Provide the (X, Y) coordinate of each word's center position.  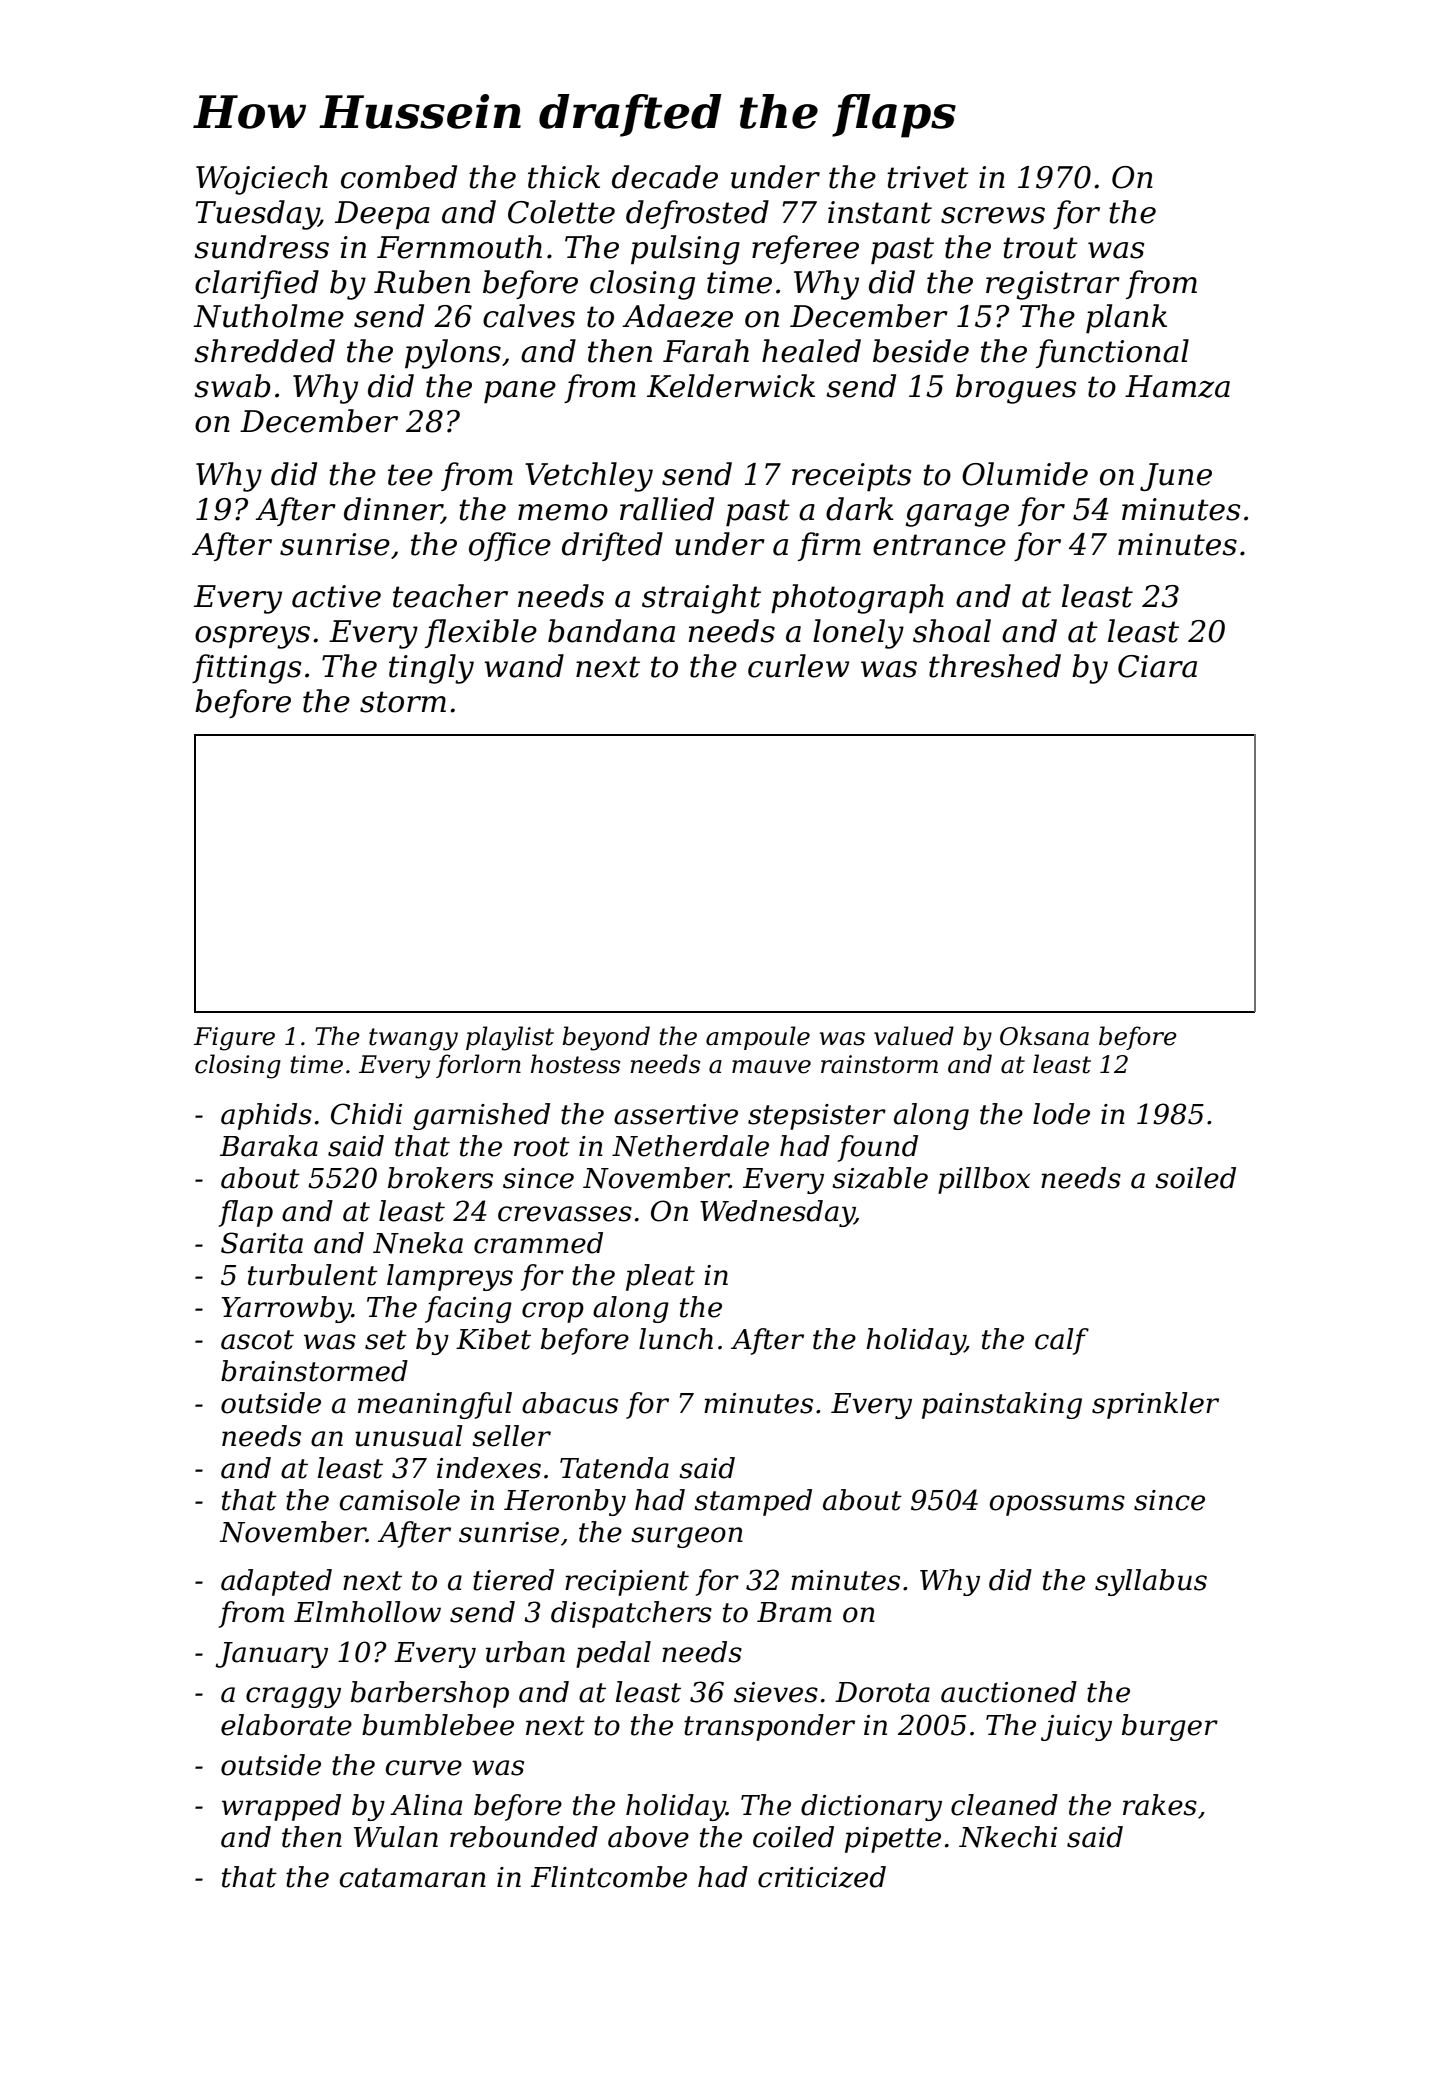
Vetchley (589, 477)
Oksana (1044, 1036)
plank (1126, 319)
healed (811, 351)
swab (232, 386)
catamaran (413, 1878)
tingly (431, 669)
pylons (453, 354)
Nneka (418, 1243)
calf (1062, 1341)
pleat (660, 1277)
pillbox (984, 1180)
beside (921, 351)
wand (524, 666)
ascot (257, 1340)
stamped (753, 1502)
